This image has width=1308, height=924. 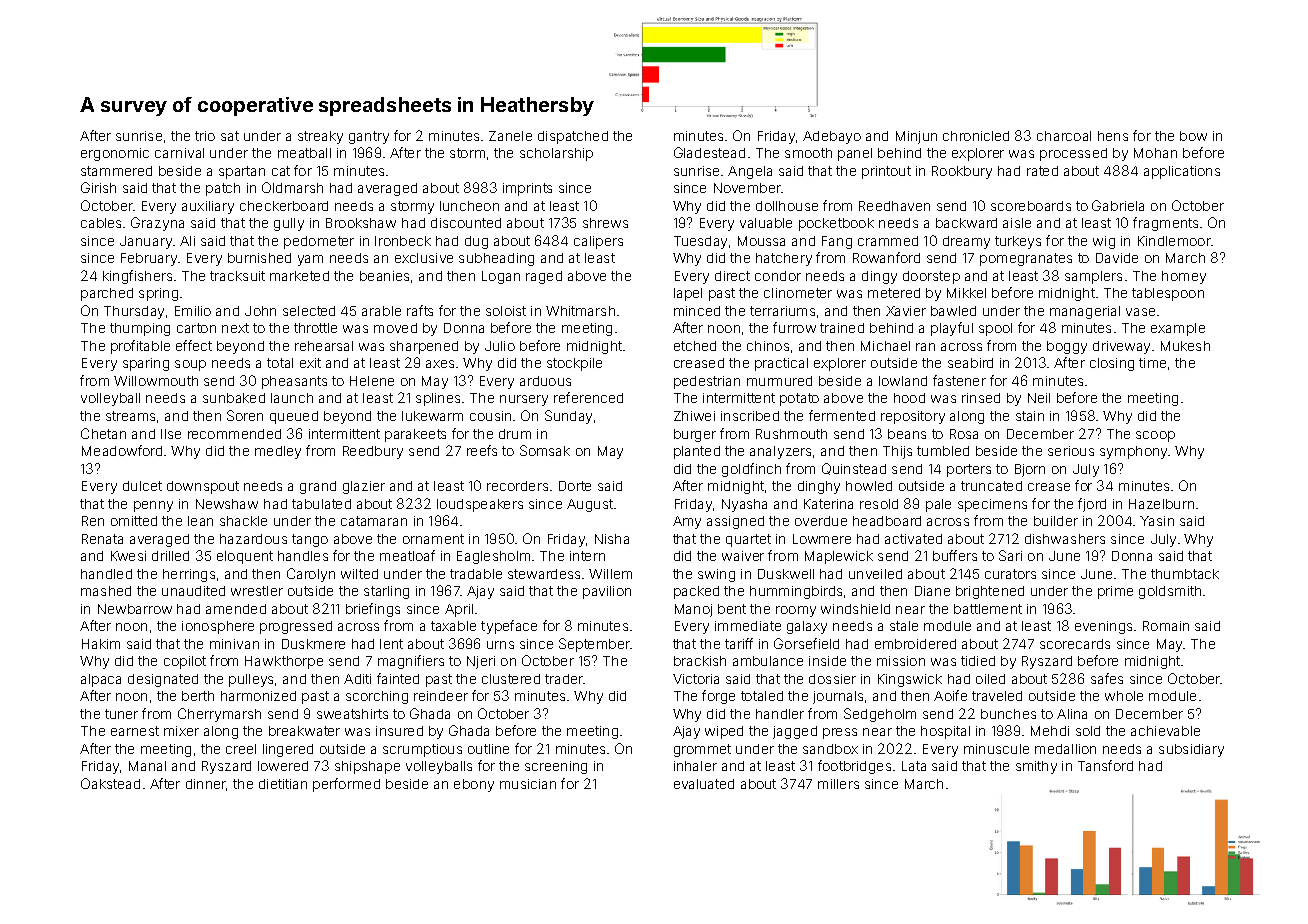 What do you see at coordinates (122, 450) in the image?
I see `Meadowford` at bounding box center [122, 450].
